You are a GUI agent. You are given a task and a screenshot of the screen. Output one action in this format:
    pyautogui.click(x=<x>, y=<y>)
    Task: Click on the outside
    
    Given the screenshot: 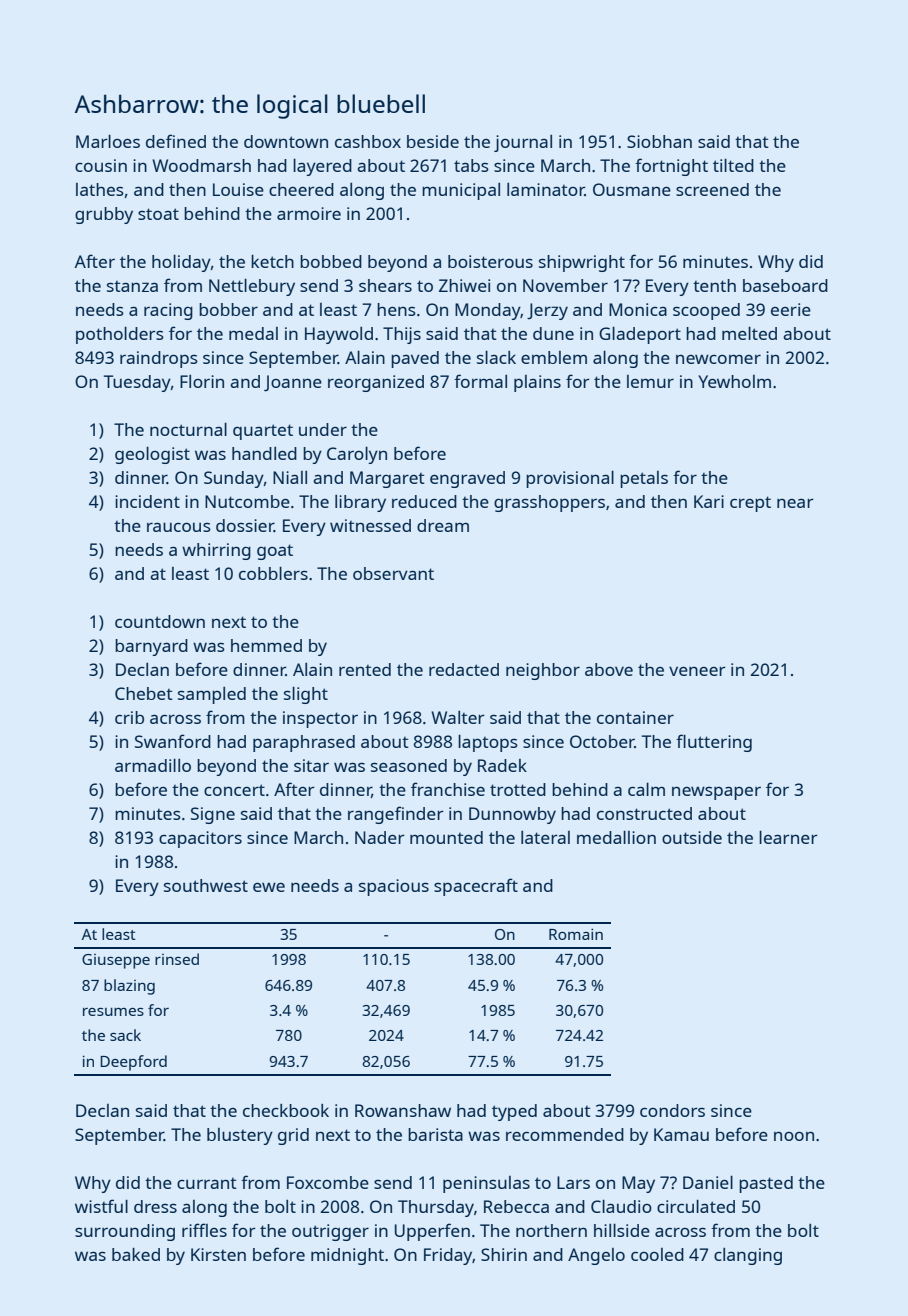 What is the action you would take?
    pyautogui.click(x=692, y=837)
